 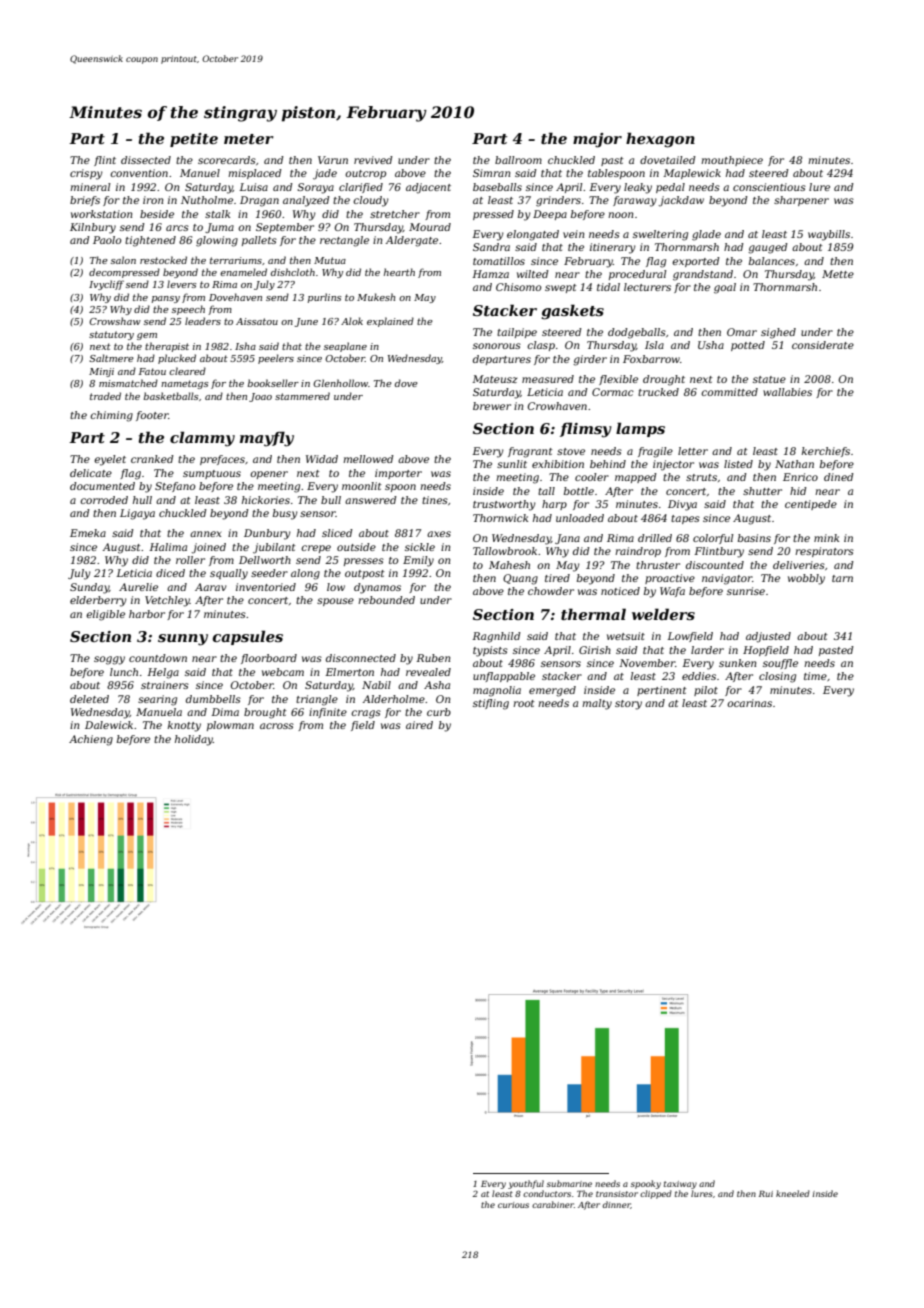 What do you see at coordinates (194, 740) in the document?
I see `holiday` at bounding box center [194, 740].
